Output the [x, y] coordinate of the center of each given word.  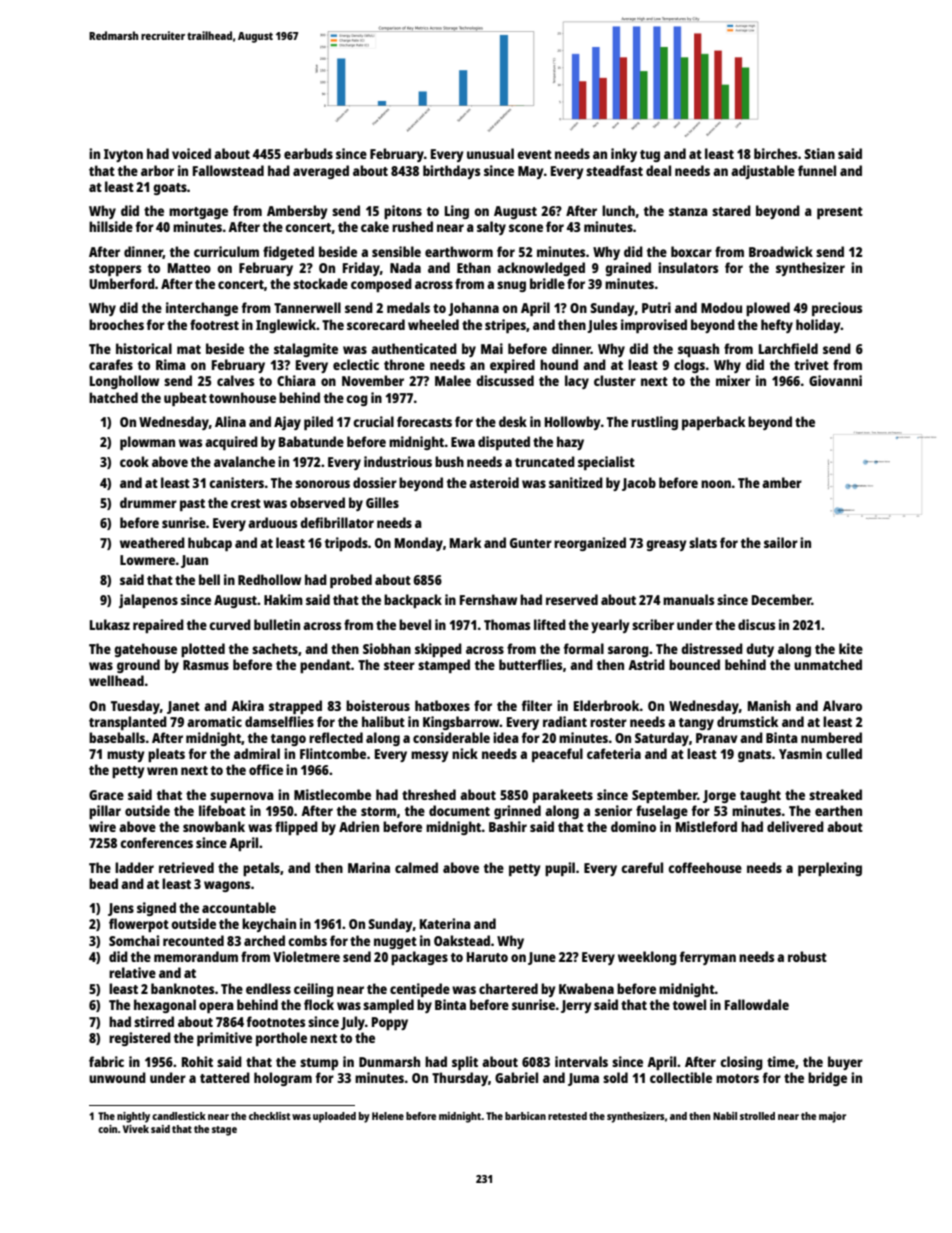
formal [584, 648]
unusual [490, 153]
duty [760, 650]
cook [134, 461]
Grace [106, 795]
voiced [191, 153]
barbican [525, 1116]
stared [731, 210]
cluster [615, 380]
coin [108, 1129]
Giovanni [835, 380]
